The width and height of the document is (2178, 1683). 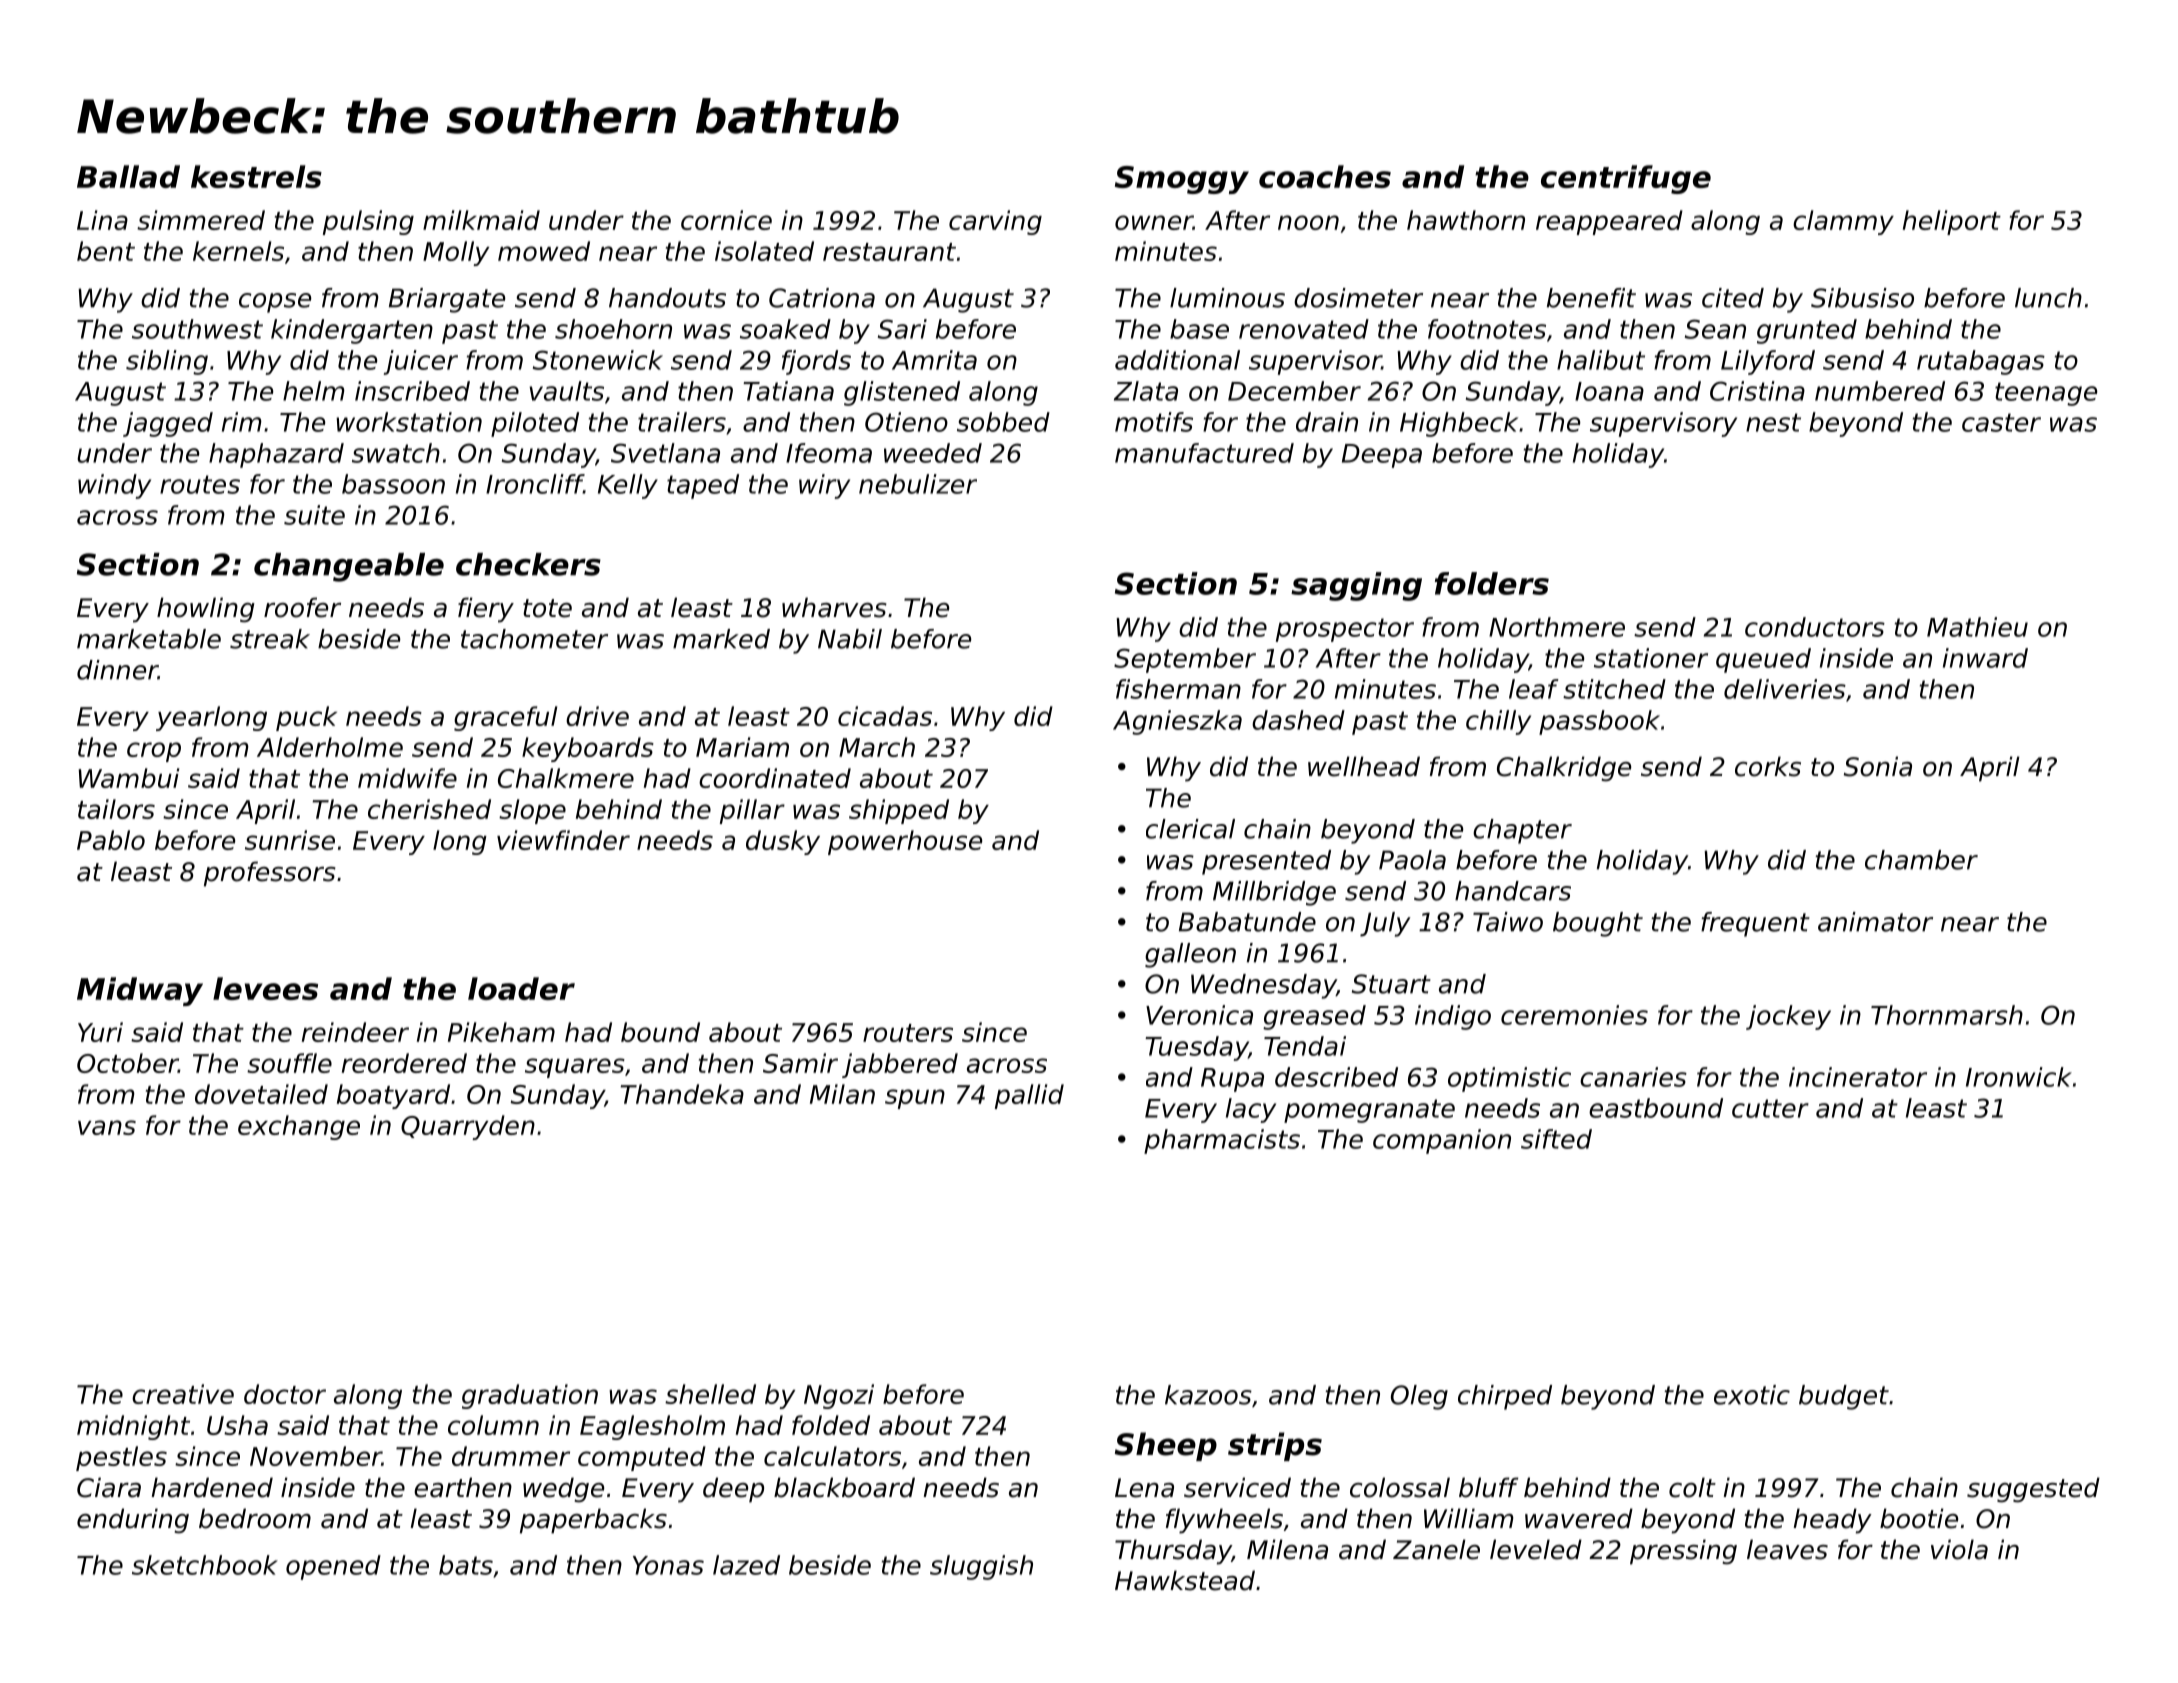 I want to click on clammy, so click(x=1843, y=222).
